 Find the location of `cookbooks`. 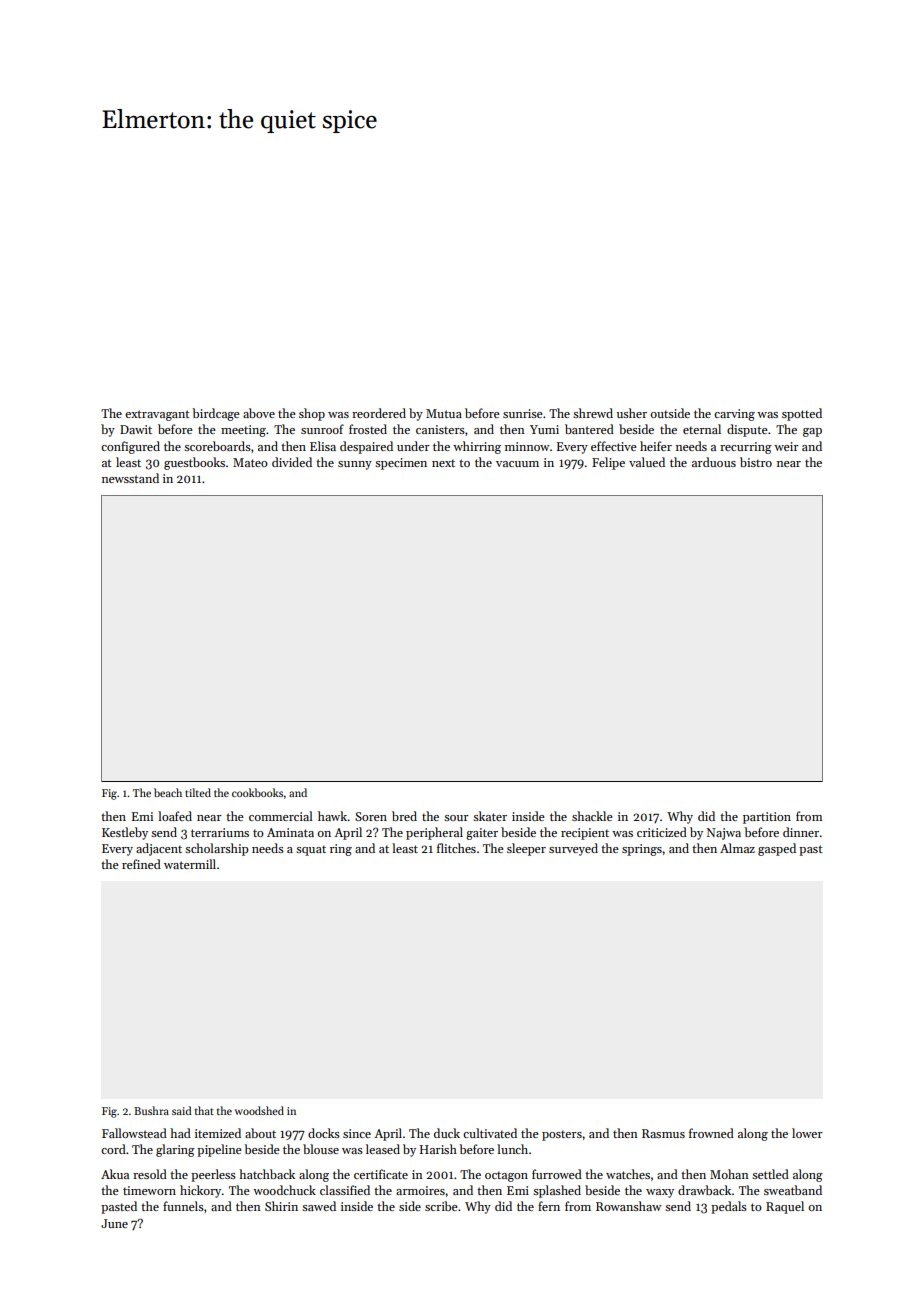

cookbooks is located at coordinates (257, 792).
